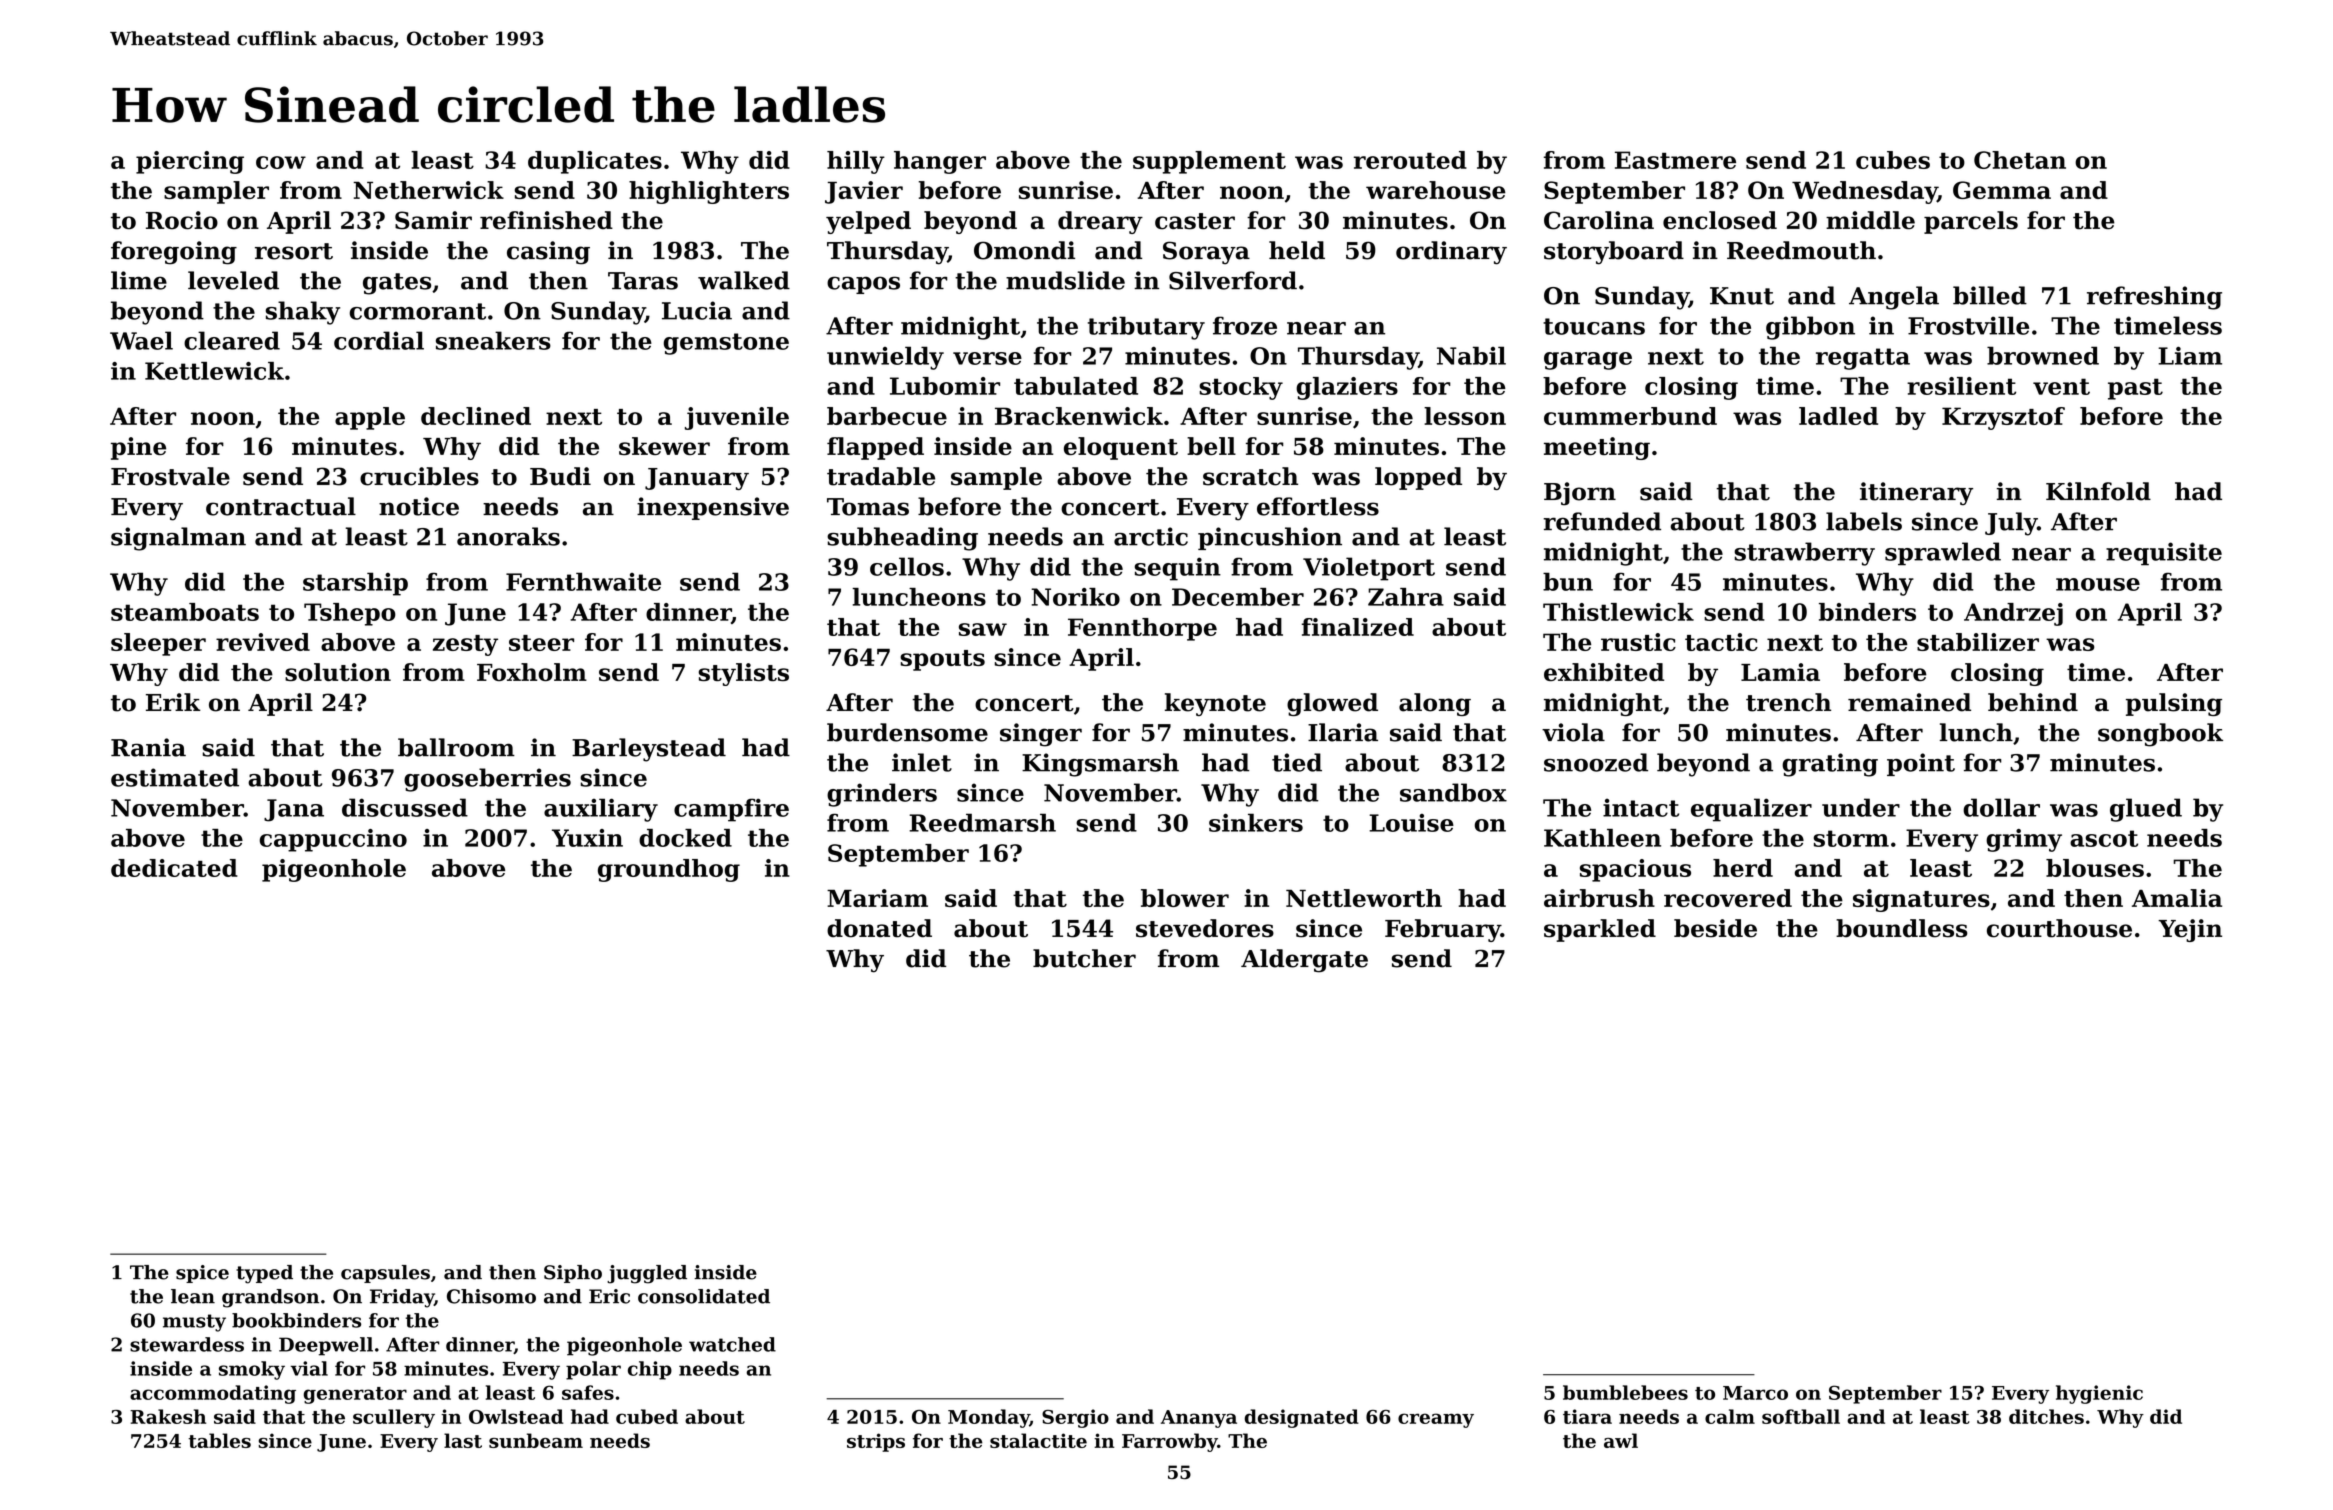 This screenshot has width=2333, height=1510. What do you see at coordinates (2046, 1416) in the screenshot?
I see `ditches` at bounding box center [2046, 1416].
